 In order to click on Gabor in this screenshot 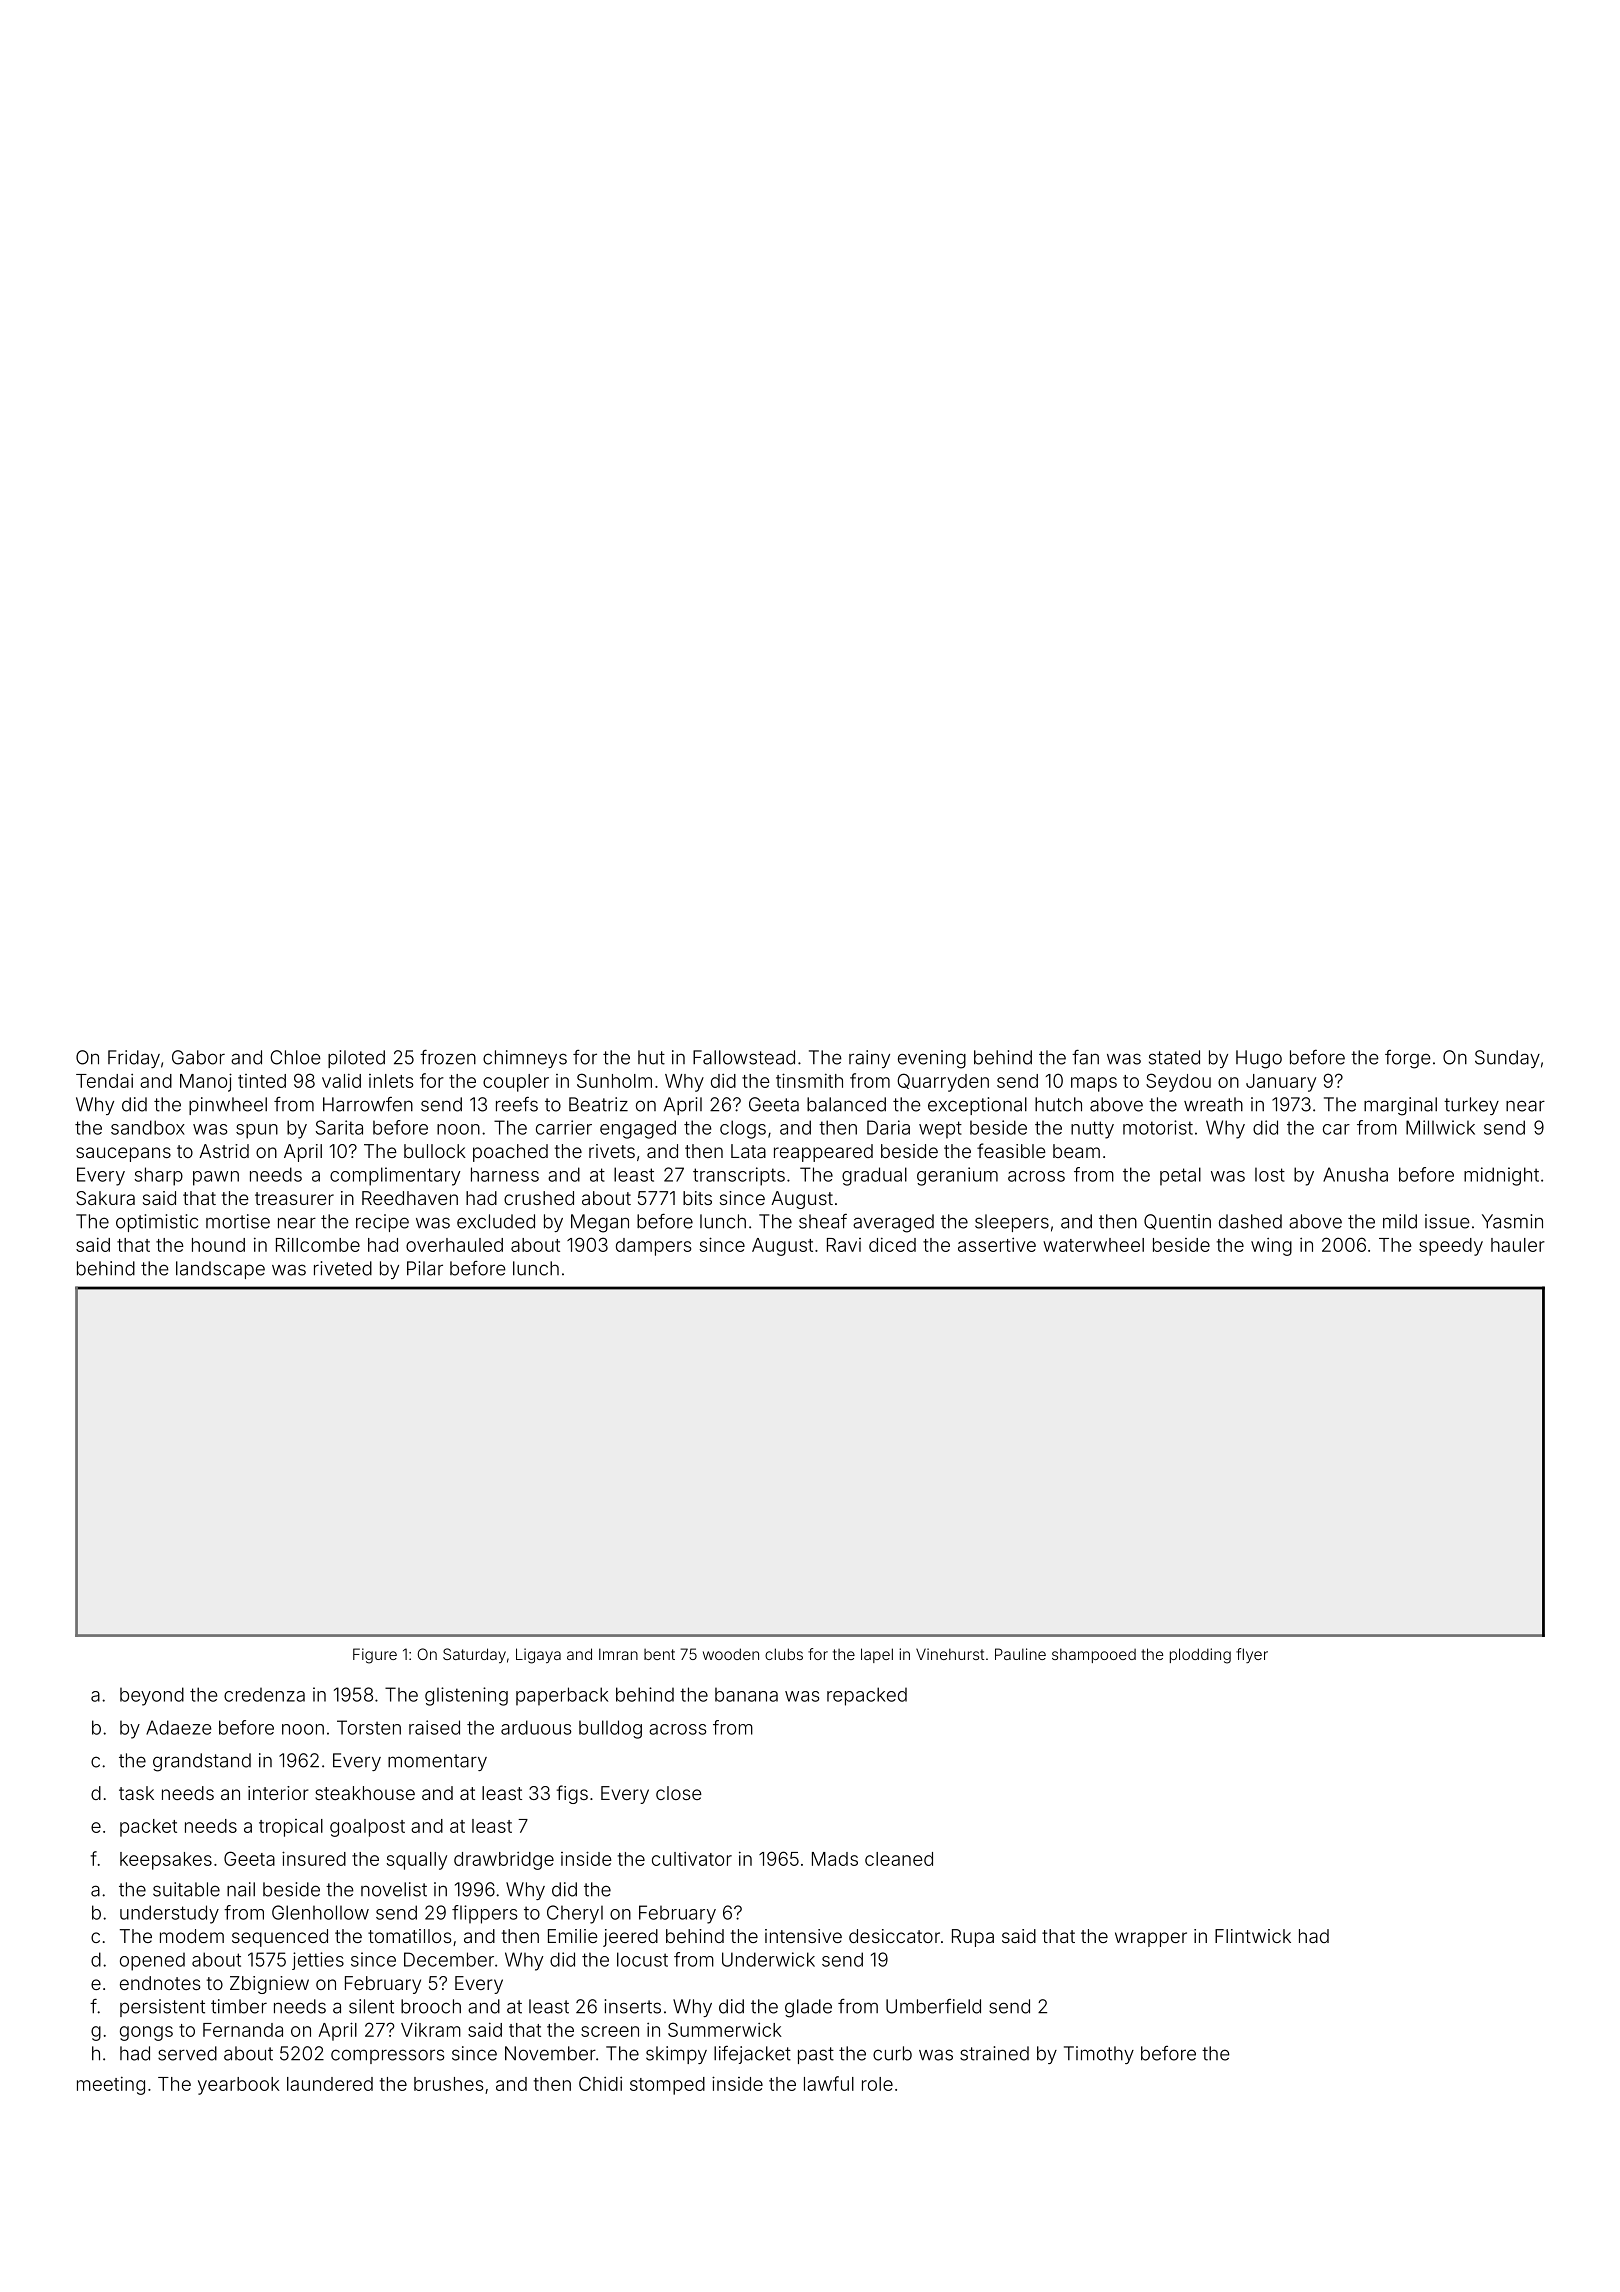, I will do `click(198, 1057)`.
